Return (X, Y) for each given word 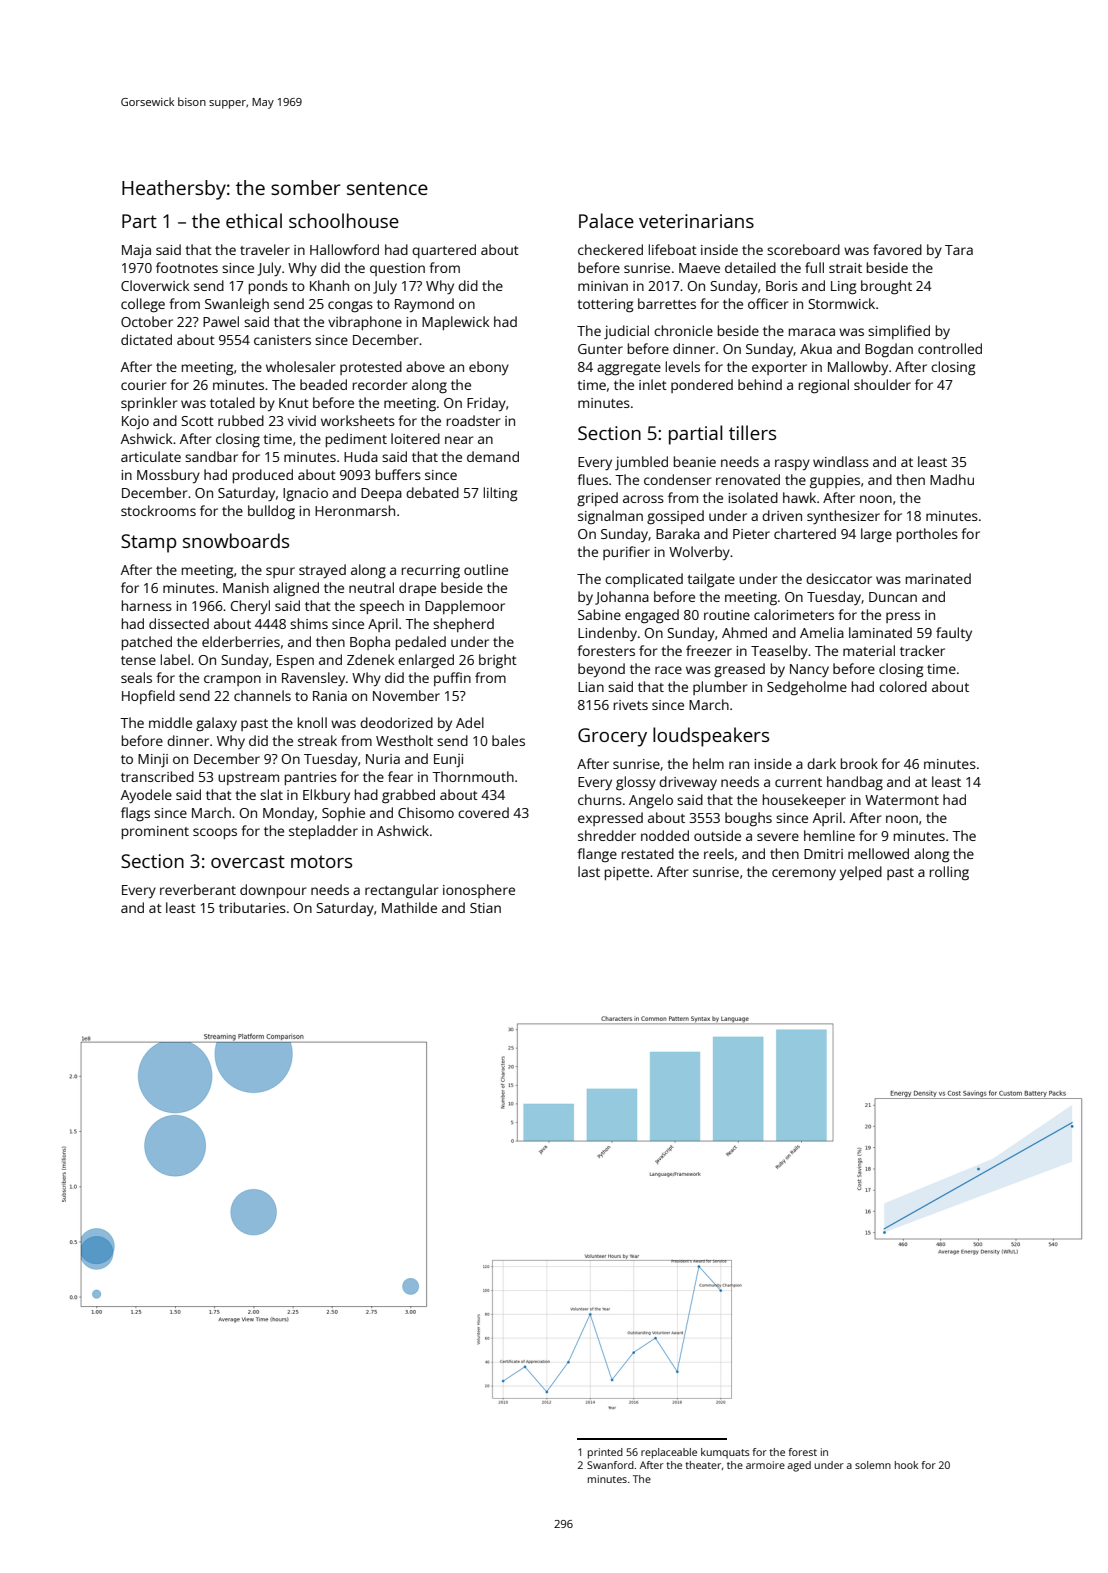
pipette (627, 873)
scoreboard (803, 249)
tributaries (252, 907)
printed (605, 1453)
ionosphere (479, 891)
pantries (311, 778)
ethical (254, 220)
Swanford (610, 1465)
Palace (606, 220)
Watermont (902, 800)
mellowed (878, 853)
